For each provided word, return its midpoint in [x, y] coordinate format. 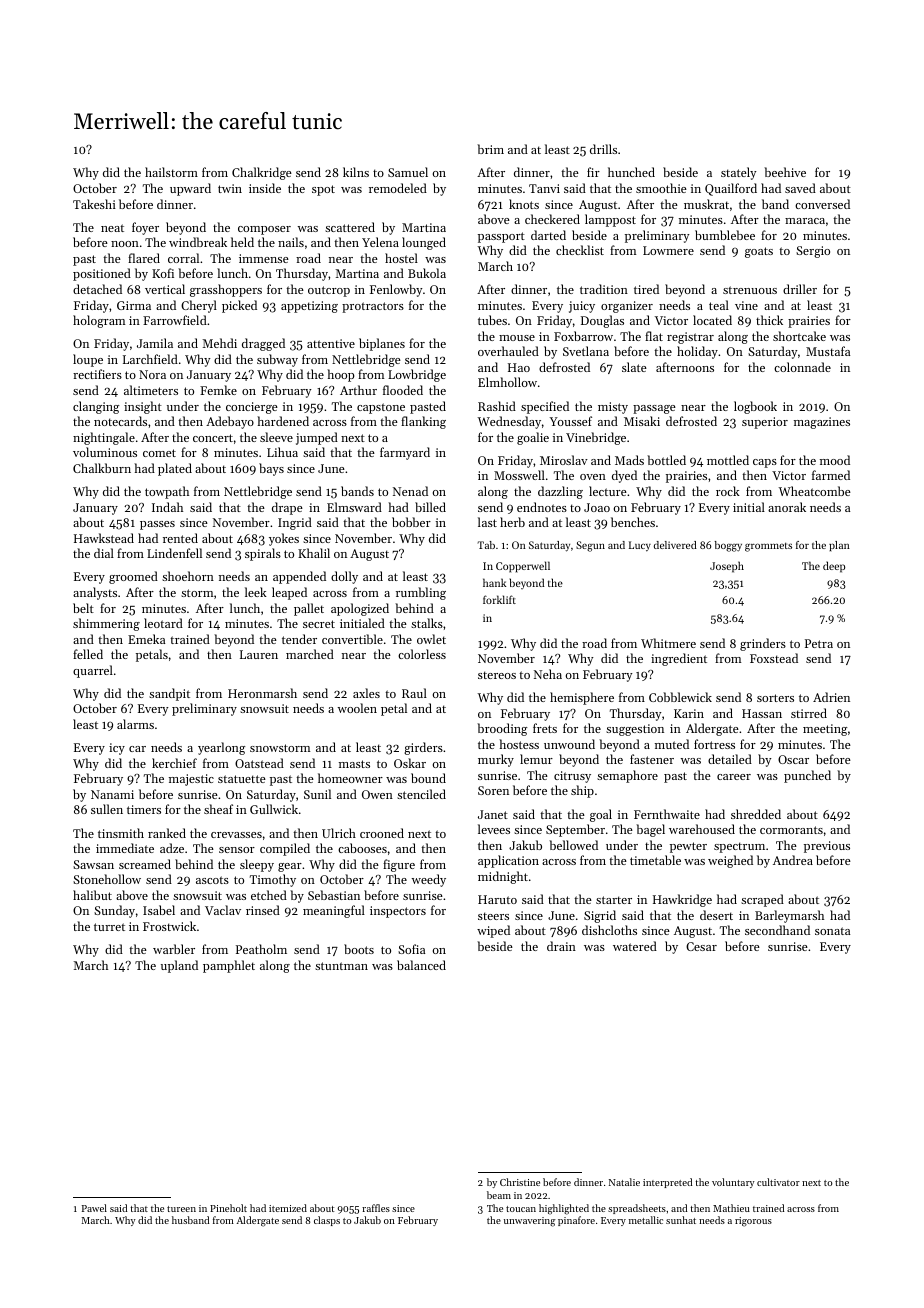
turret [109, 927]
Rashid [497, 406]
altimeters [151, 390]
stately [738, 173]
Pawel [94, 1208]
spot [323, 190]
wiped [493, 931]
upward [190, 189]
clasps [327, 1221]
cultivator [778, 1182]
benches [633, 522]
